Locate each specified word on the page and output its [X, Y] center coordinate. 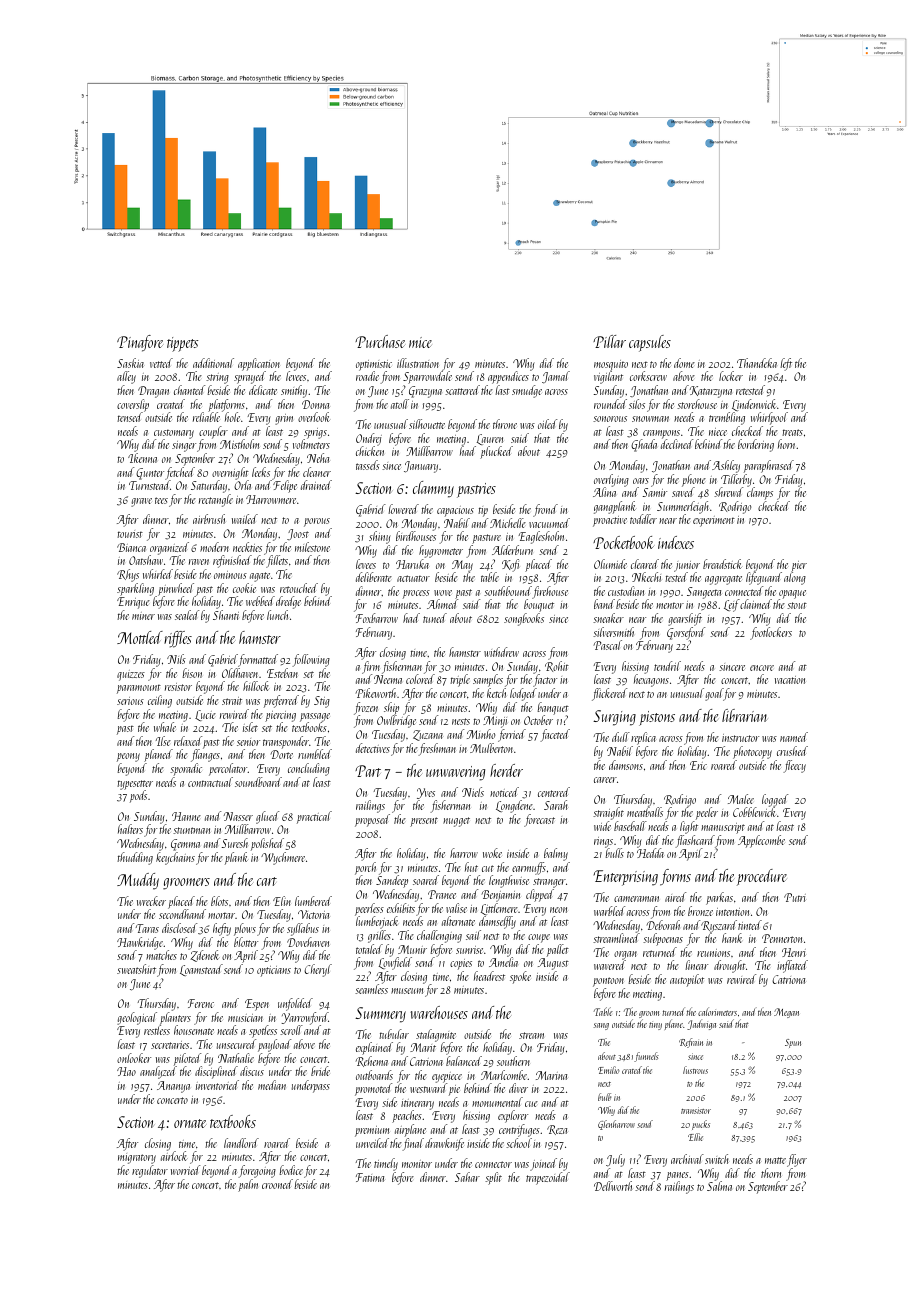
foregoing [257, 1171]
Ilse [163, 741]
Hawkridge [140, 943]
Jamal [556, 377]
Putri [795, 897]
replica [643, 738]
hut [471, 867]
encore [762, 668]
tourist [130, 534]
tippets [182, 344]
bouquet [539, 605]
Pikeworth [375, 693]
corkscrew [648, 376]
